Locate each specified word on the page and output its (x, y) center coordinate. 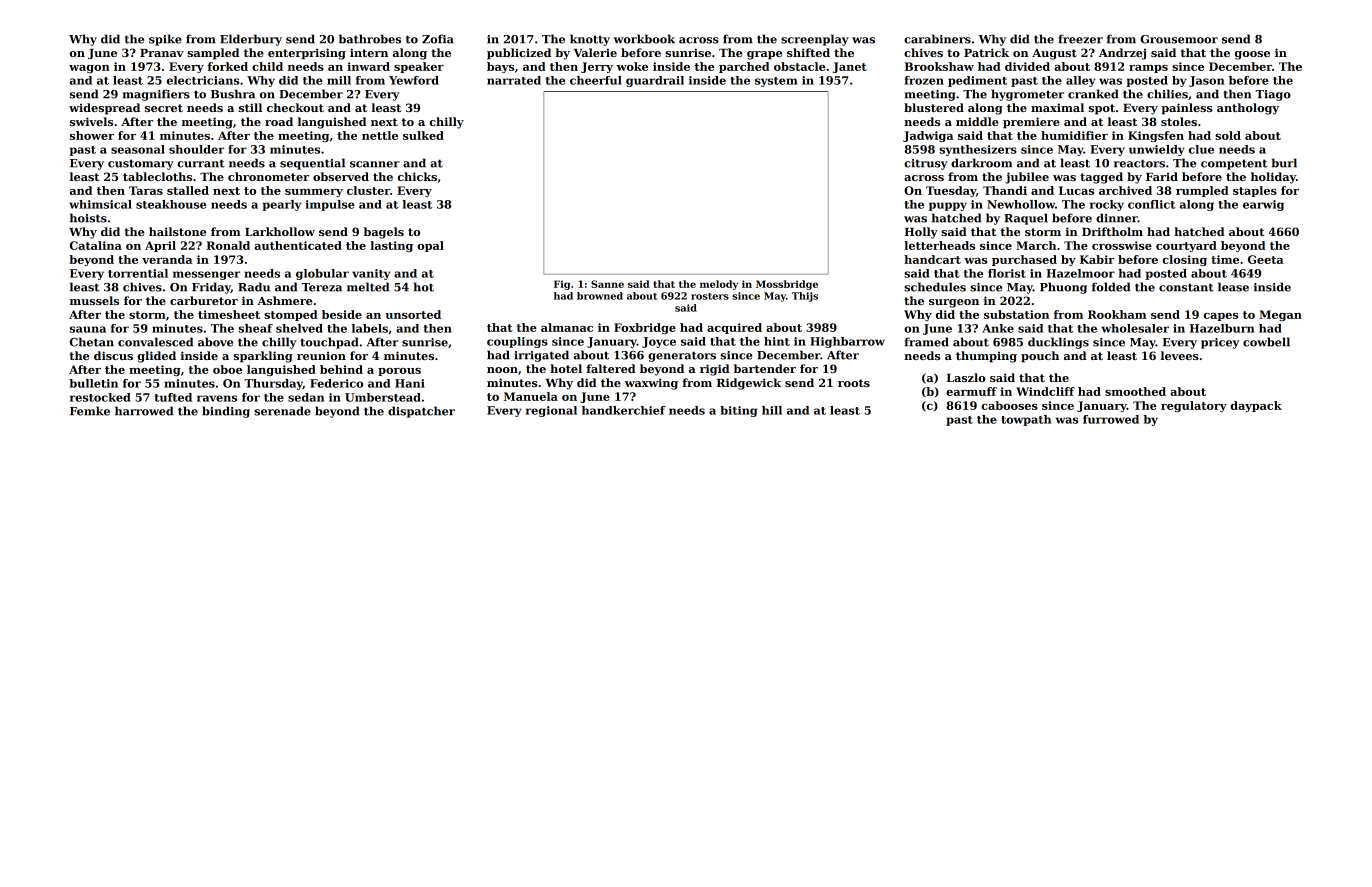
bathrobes (370, 39)
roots (854, 383)
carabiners (937, 39)
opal (430, 246)
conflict (1152, 204)
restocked (100, 397)
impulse (330, 205)
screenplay (815, 40)
